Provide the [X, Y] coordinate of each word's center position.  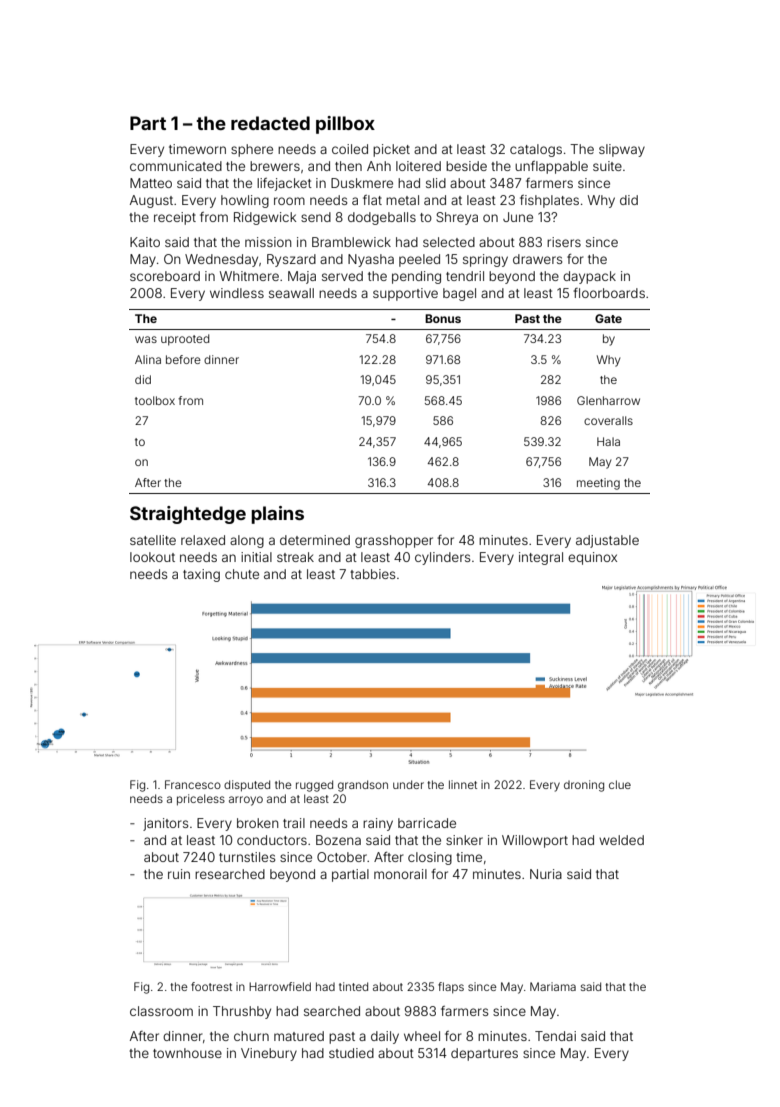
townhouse [187, 1053]
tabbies [372, 574]
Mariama [553, 986]
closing [430, 858]
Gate [608, 318]
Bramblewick [351, 242]
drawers [537, 259]
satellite [153, 540]
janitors [165, 824]
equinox [592, 558]
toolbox [155, 400]
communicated [176, 166]
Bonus [443, 318]
